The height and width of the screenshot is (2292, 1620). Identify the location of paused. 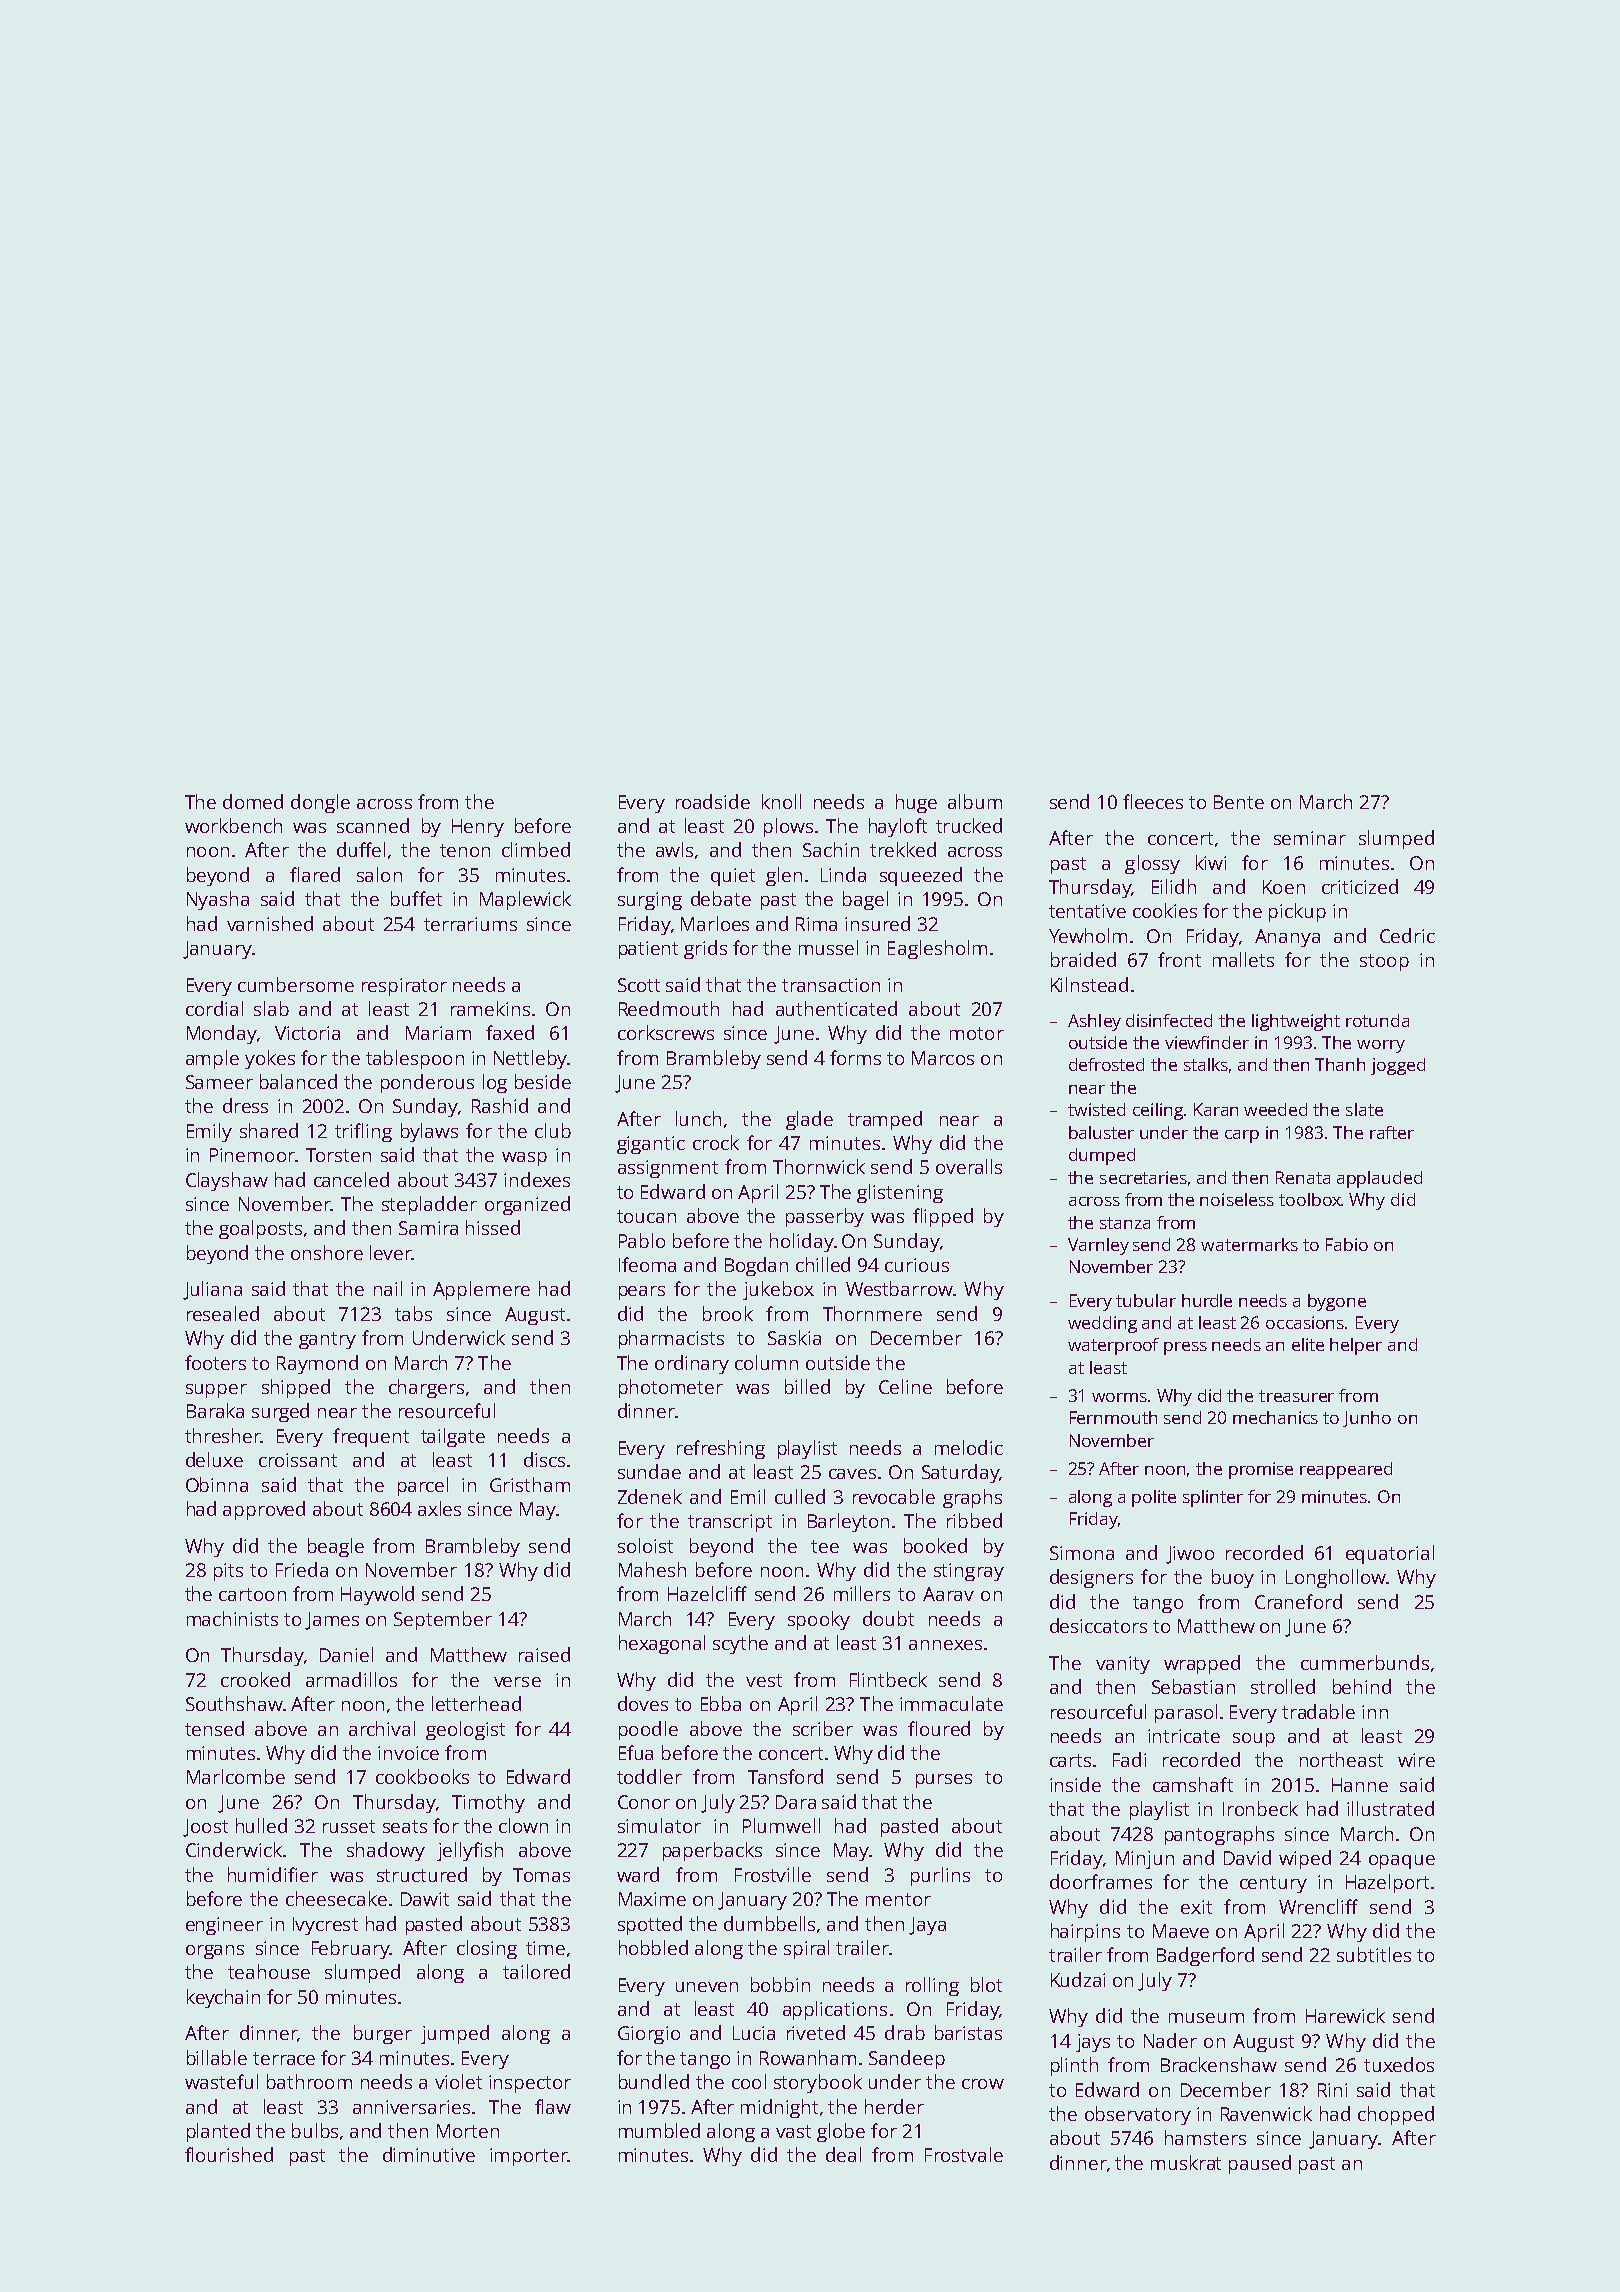
(1260, 2164).
